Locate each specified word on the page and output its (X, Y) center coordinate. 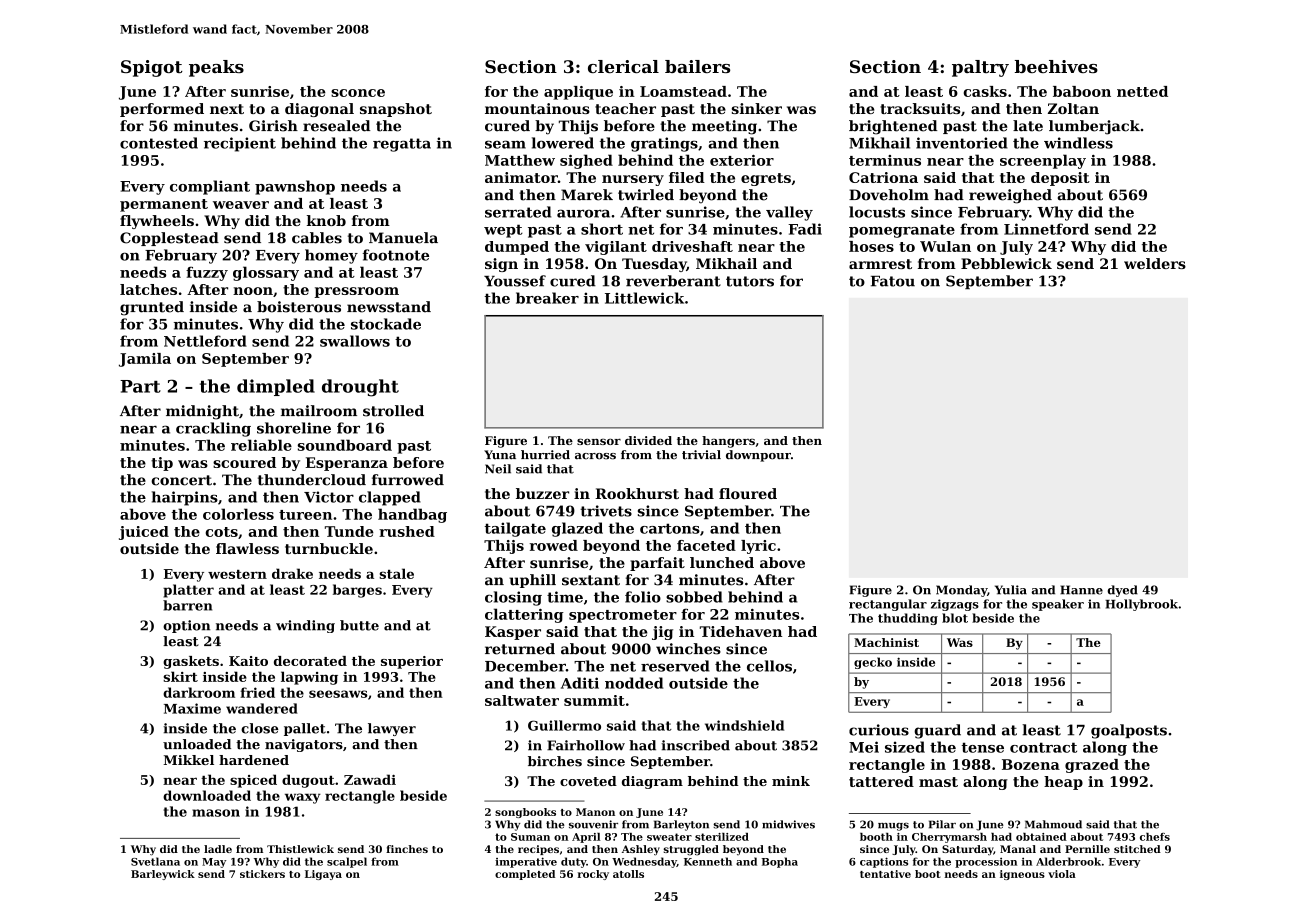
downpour (758, 456)
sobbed (694, 597)
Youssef (515, 281)
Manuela (403, 238)
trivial (701, 455)
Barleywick (163, 875)
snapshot (396, 110)
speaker (1058, 605)
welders (1155, 263)
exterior (742, 160)
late (1028, 126)
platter (188, 591)
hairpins (185, 498)
